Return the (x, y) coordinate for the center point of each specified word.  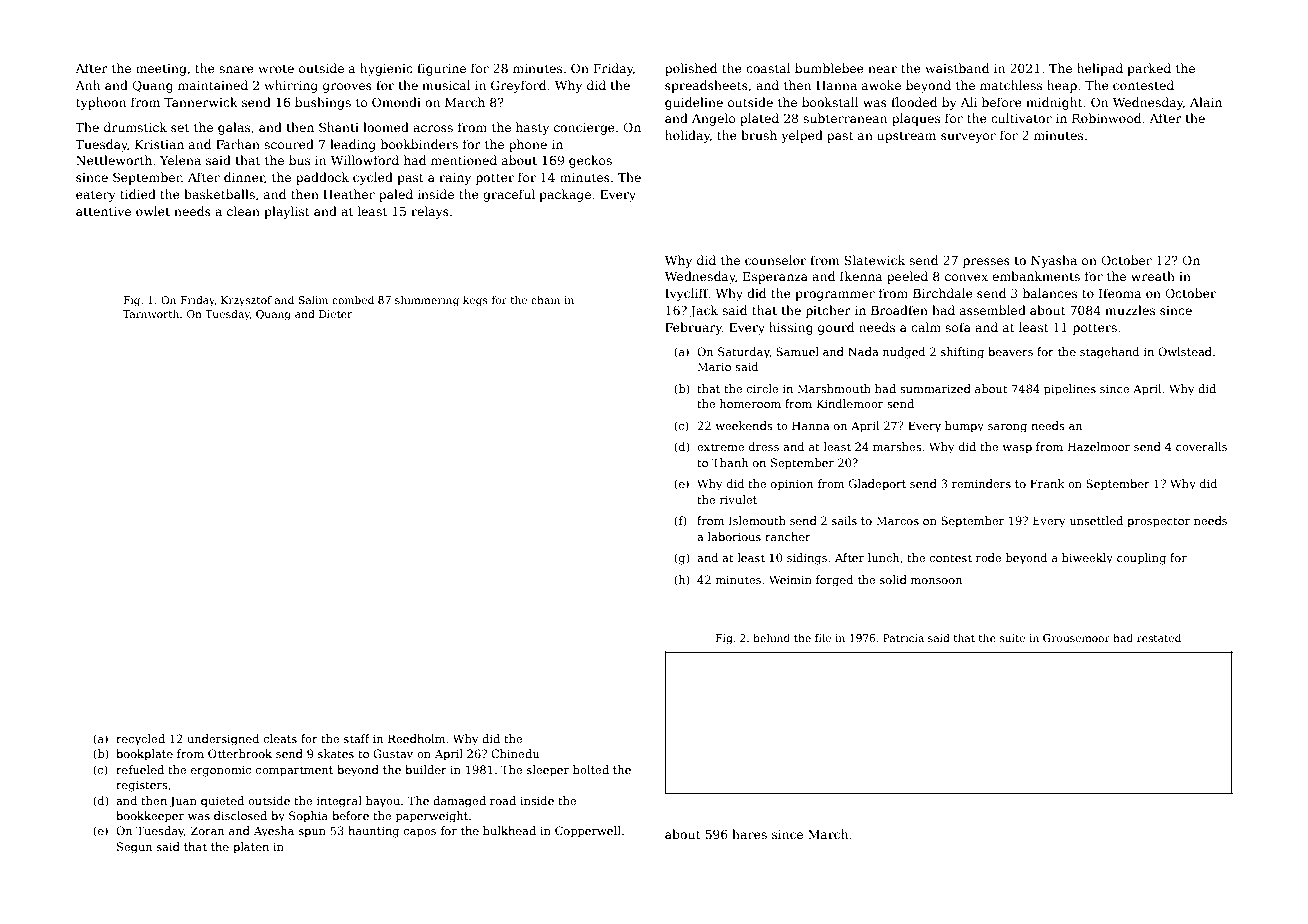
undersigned (223, 740)
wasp (1017, 449)
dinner (244, 178)
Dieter (335, 314)
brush (759, 135)
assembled (993, 310)
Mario (714, 366)
